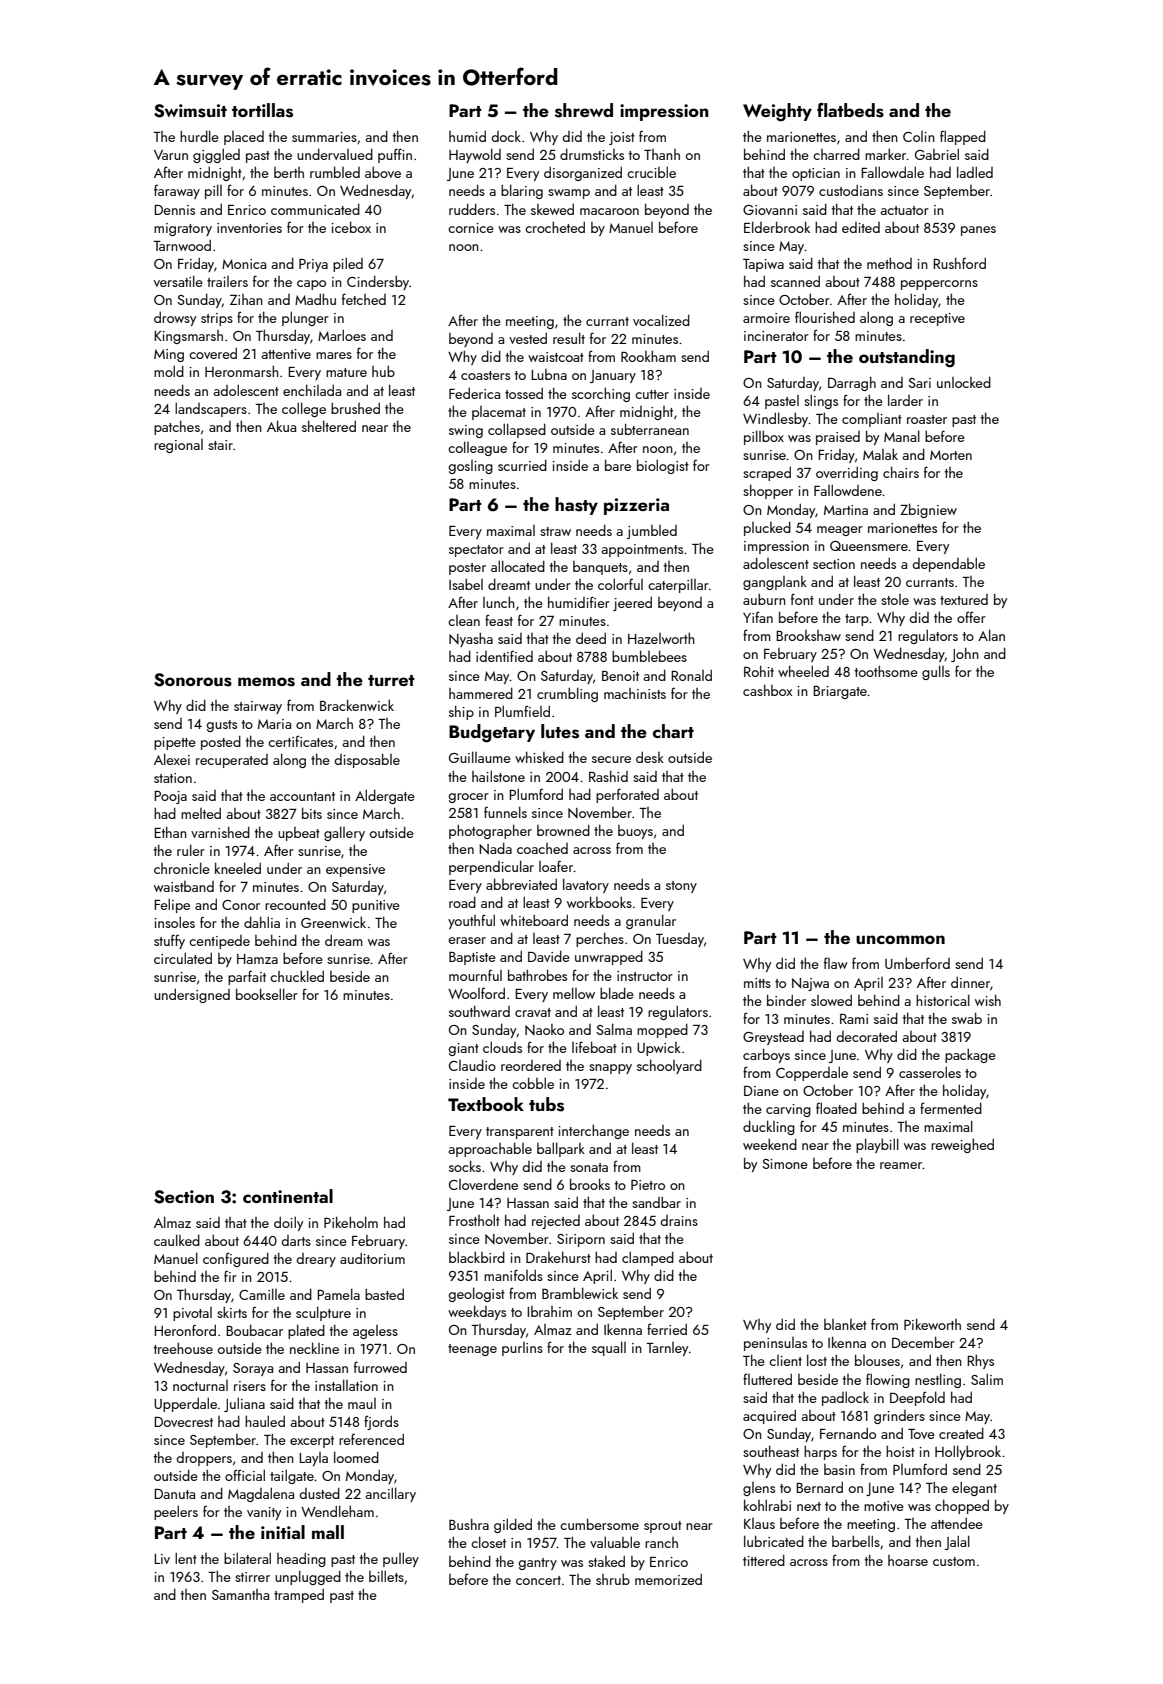 The image size is (1163, 1684). Describe the element at coordinates (651, 172) in the document. I see `crucible` at that location.
